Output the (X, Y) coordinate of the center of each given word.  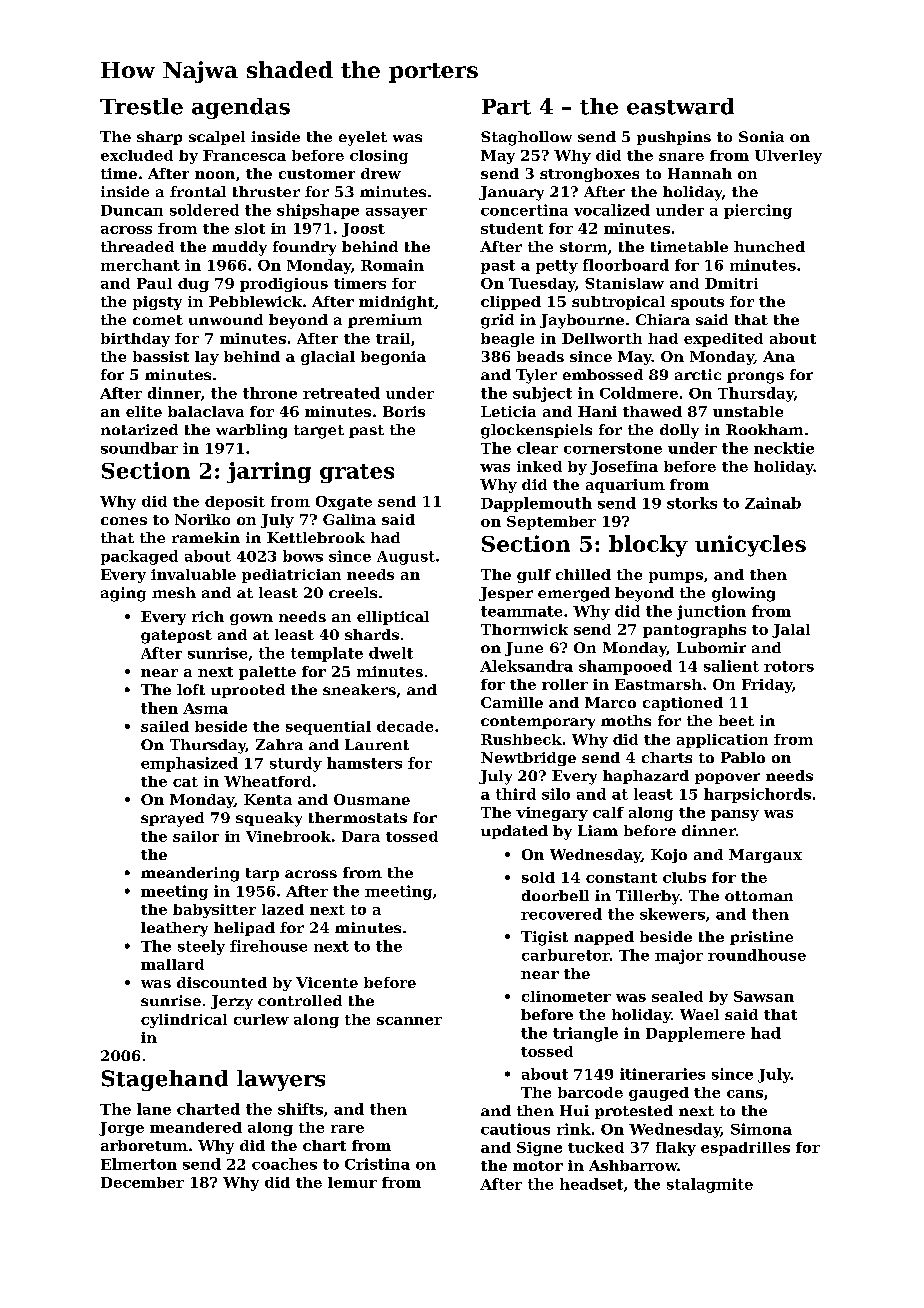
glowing (743, 594)
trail (393, 338)
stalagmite (710, 1185)
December (142, 1182)
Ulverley (788, 157)
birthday (135, 340)
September (551, 523)
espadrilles (745, 1149)
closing (379, 157)
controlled (300, 1000)
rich (208, 616)
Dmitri (731, 283)
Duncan (132, 210)
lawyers (281, 1080)
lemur (352, 1182)
